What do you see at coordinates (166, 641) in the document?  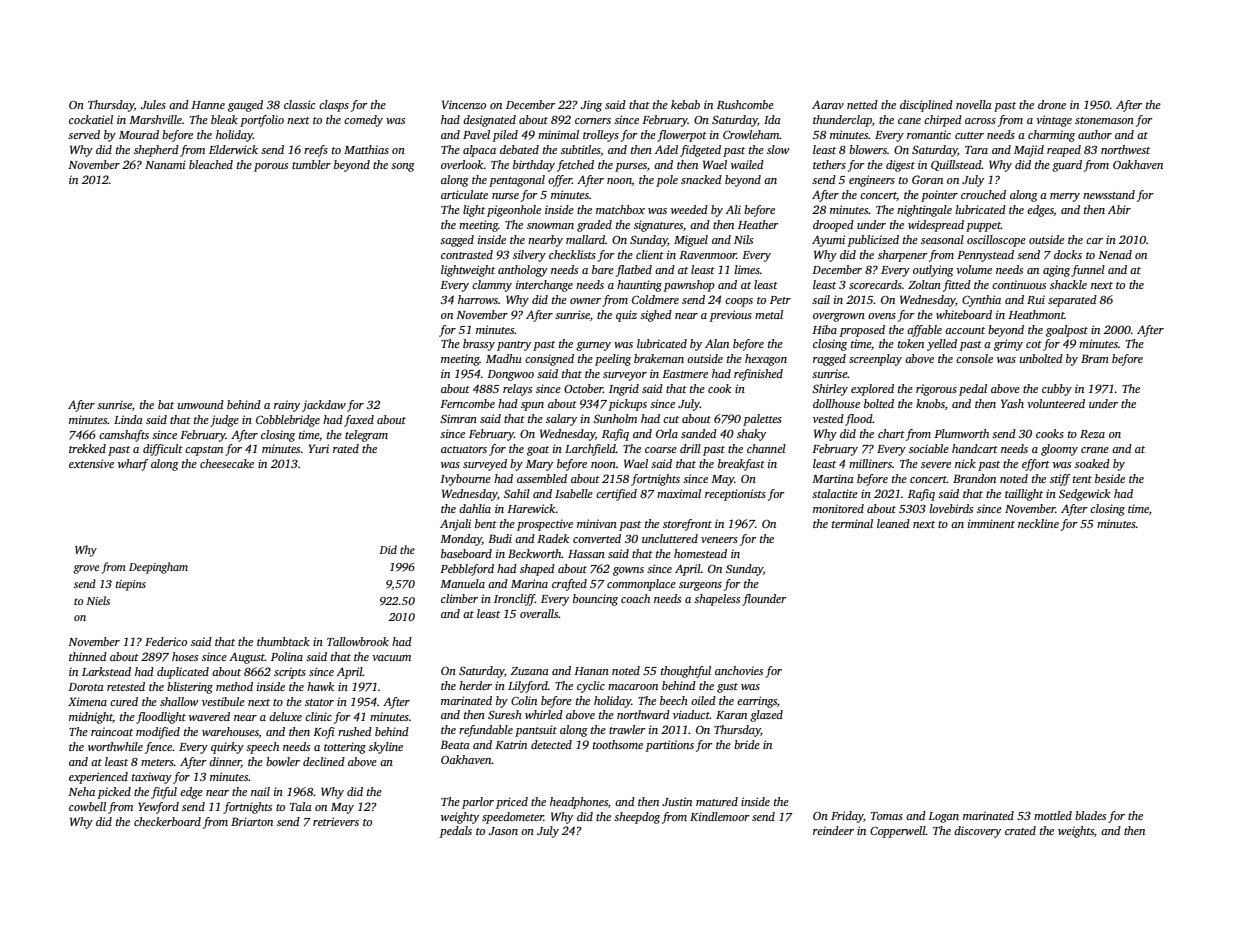 I see `Federico` at bounding box center [166, 641].
